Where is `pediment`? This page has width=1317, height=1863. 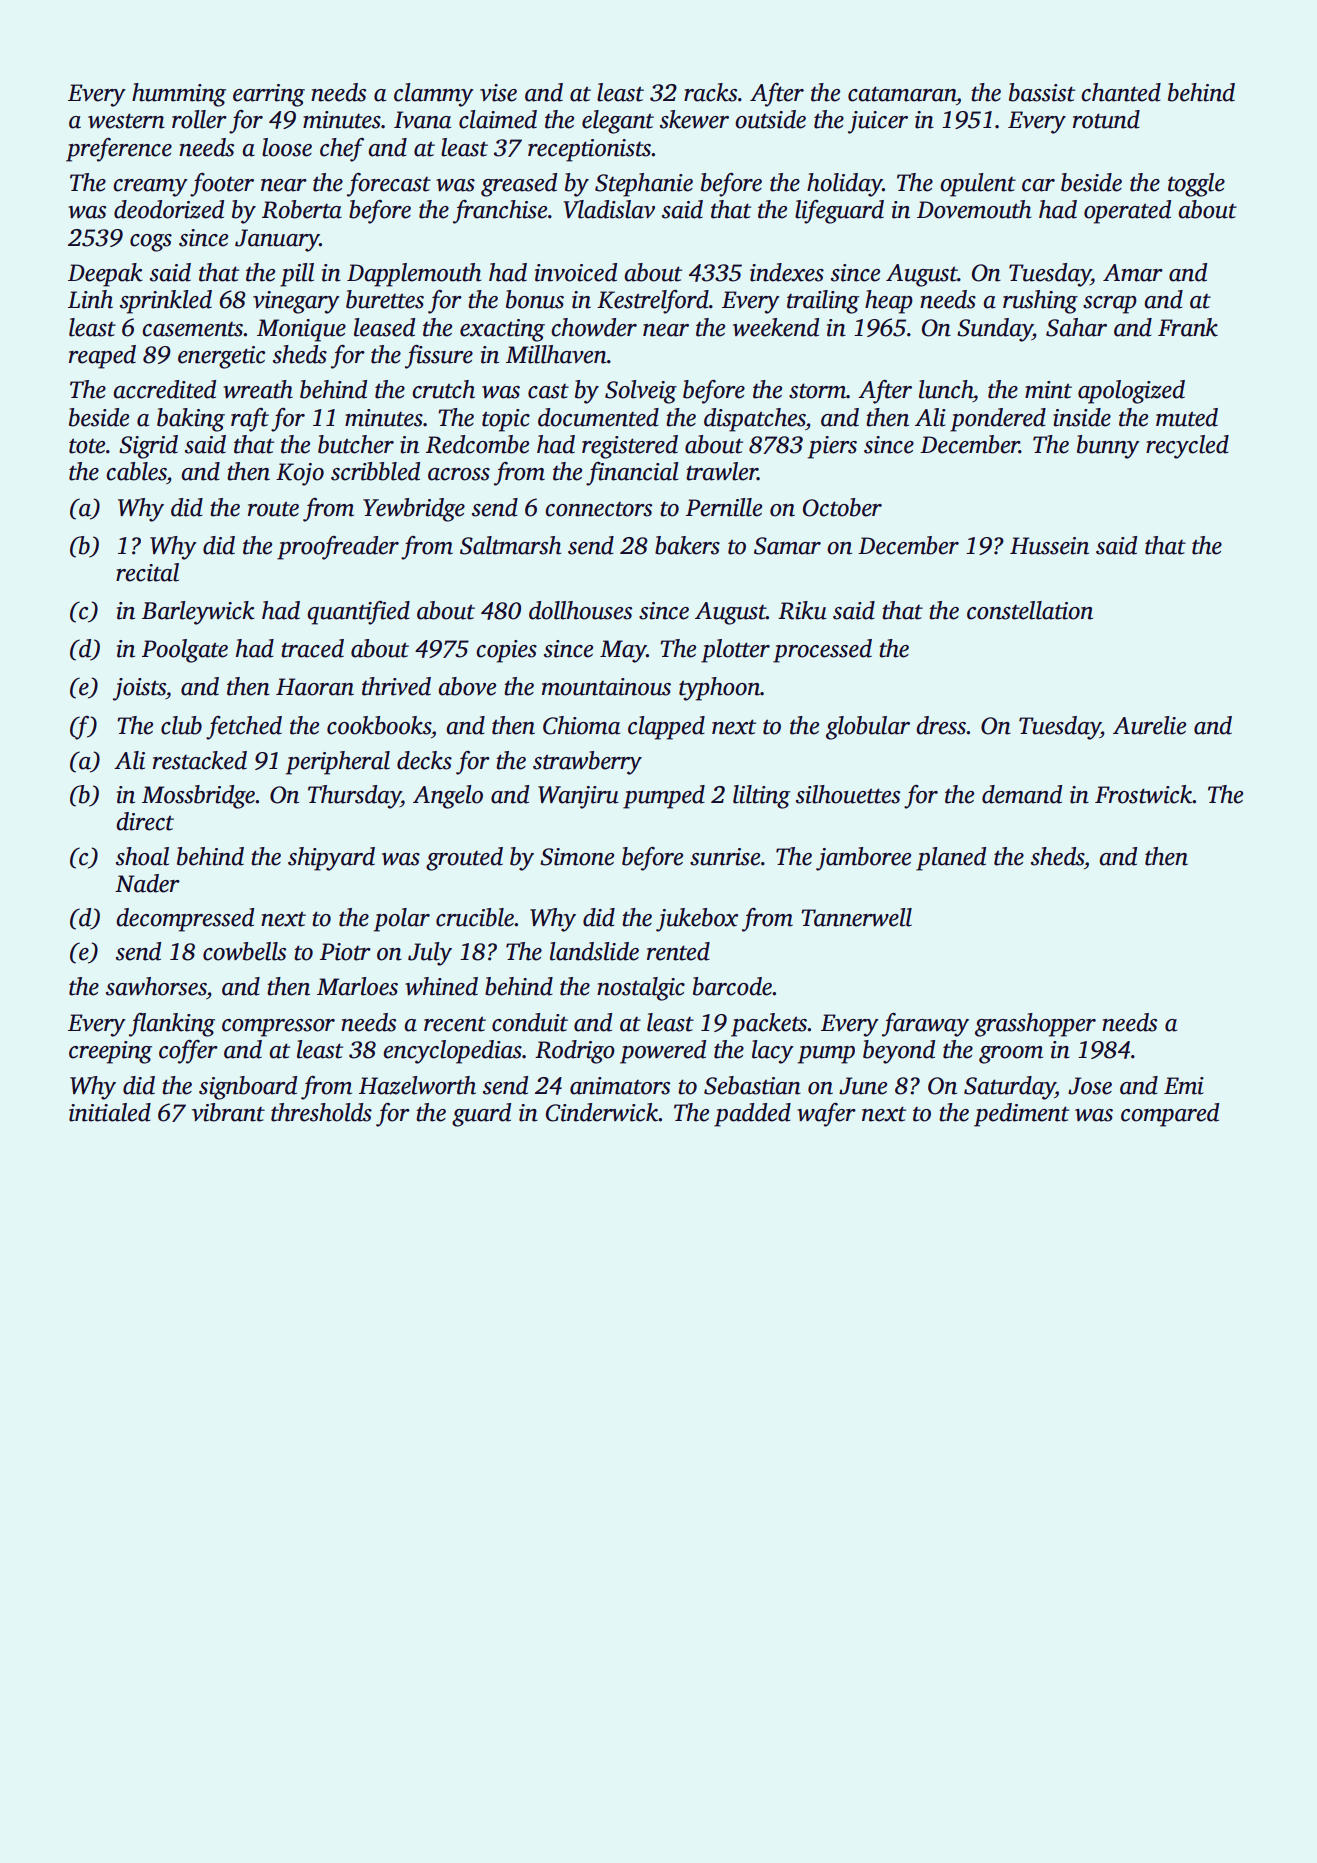
pediment is located at coordinates (1021, 1115).
